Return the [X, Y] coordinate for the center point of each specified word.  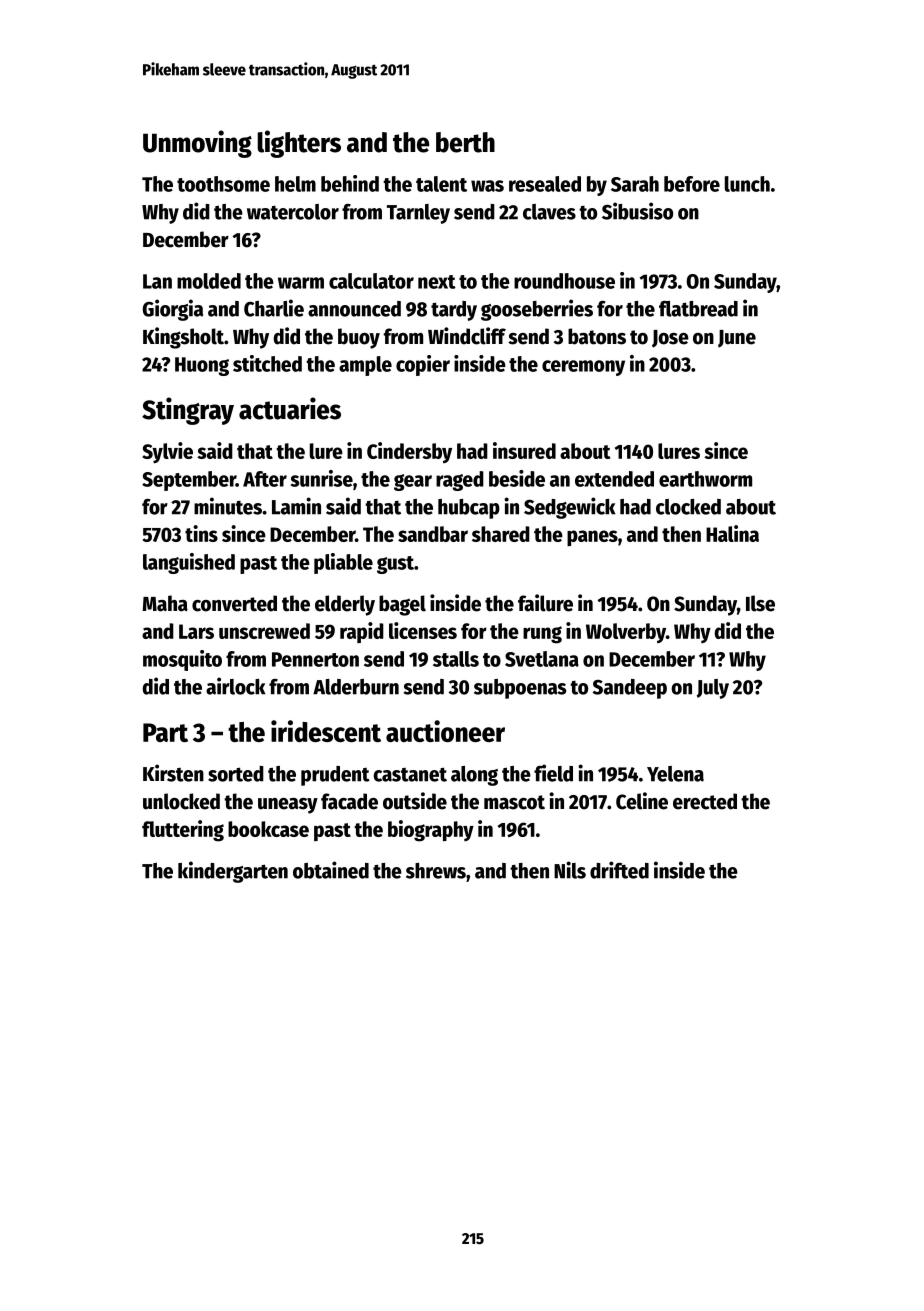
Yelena [675, 774]
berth [465, 142]
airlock [235, 686]
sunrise [322, 478]
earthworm [705, 479]
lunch [747, 184]
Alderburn [356, 687]
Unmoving [197, 144]
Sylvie [167, 453]
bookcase [268, 829]
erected [705, 801]
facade [349, 801]
